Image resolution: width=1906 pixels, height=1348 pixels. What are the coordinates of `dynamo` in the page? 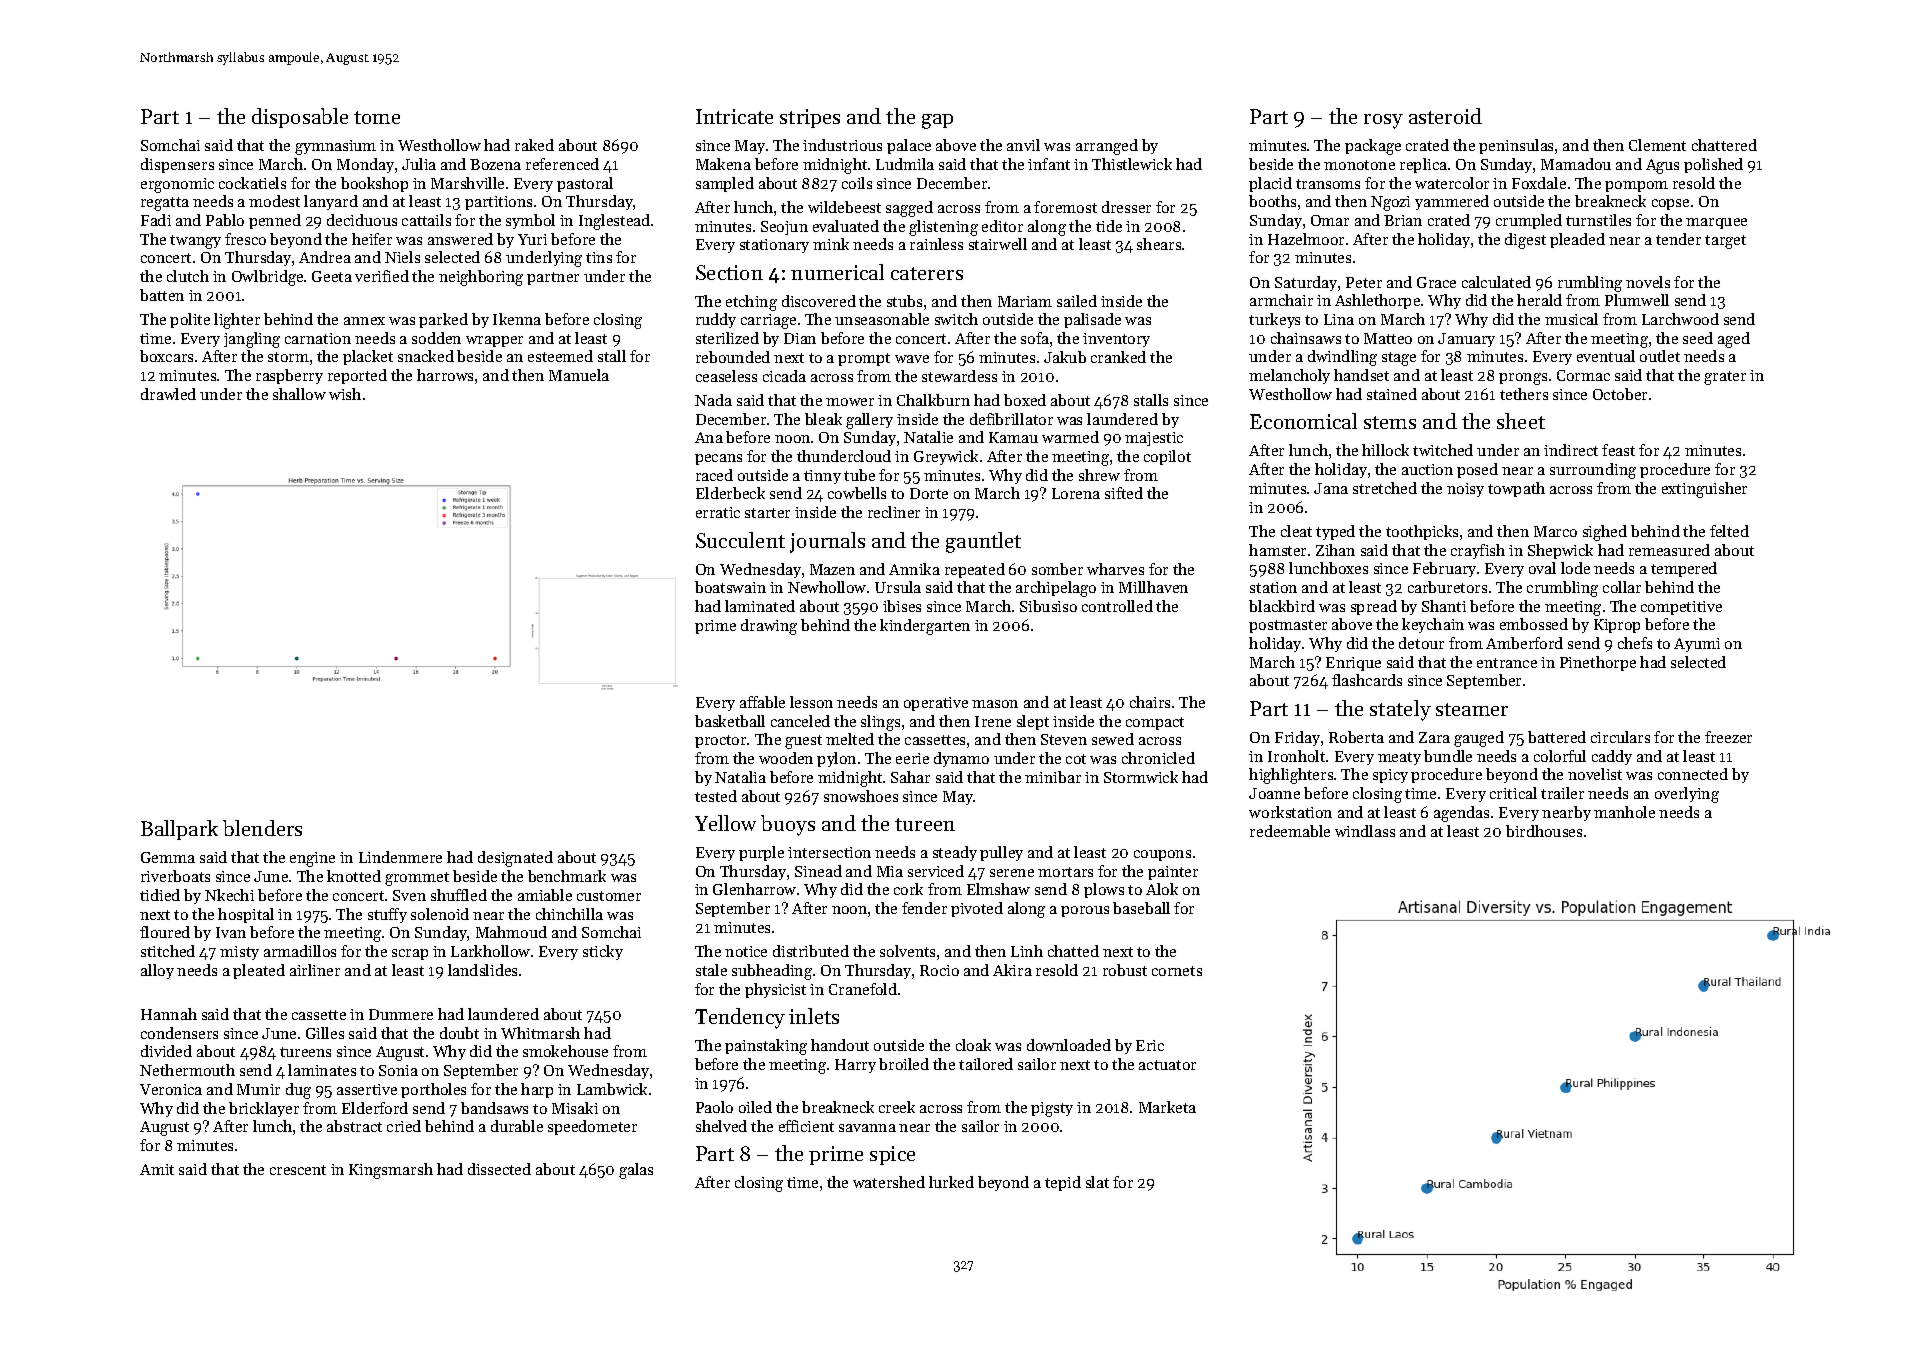 It's located at (961, 759).
